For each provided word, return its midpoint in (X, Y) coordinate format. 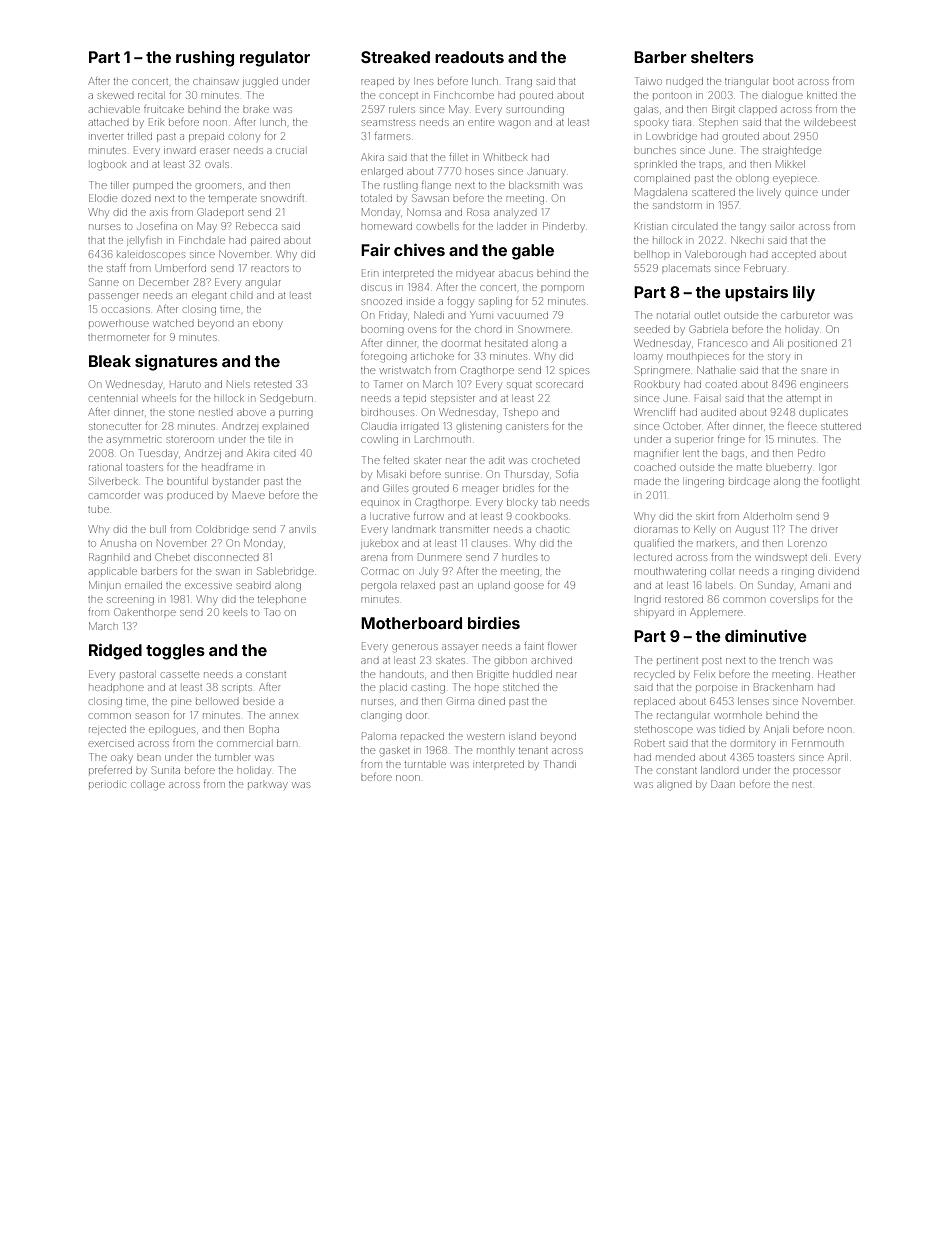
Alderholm (767, 516)
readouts (469, 57)
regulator (275, 59)
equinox (379, 503)
